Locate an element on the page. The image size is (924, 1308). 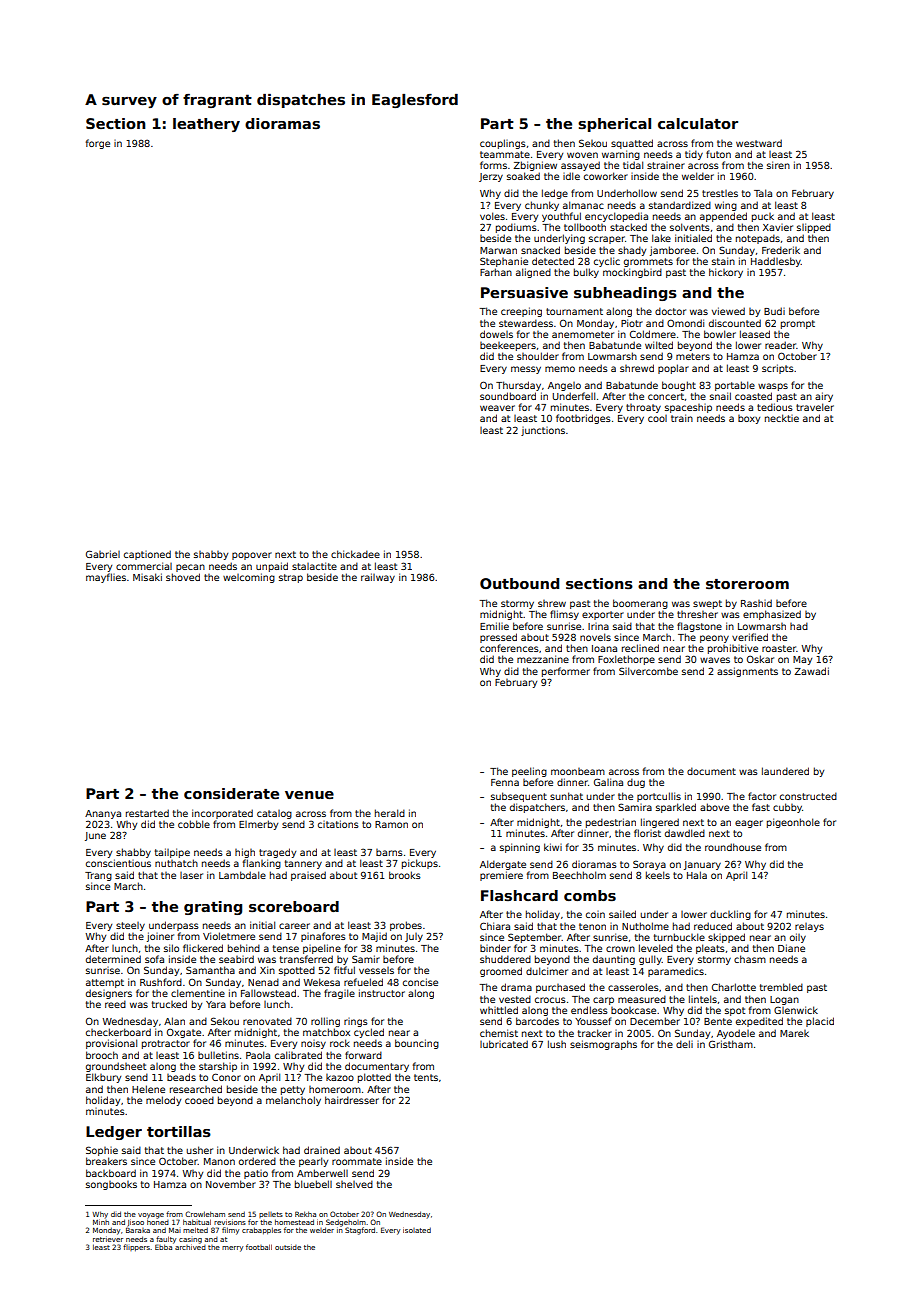
siren is located at coordinates (778, 165).
